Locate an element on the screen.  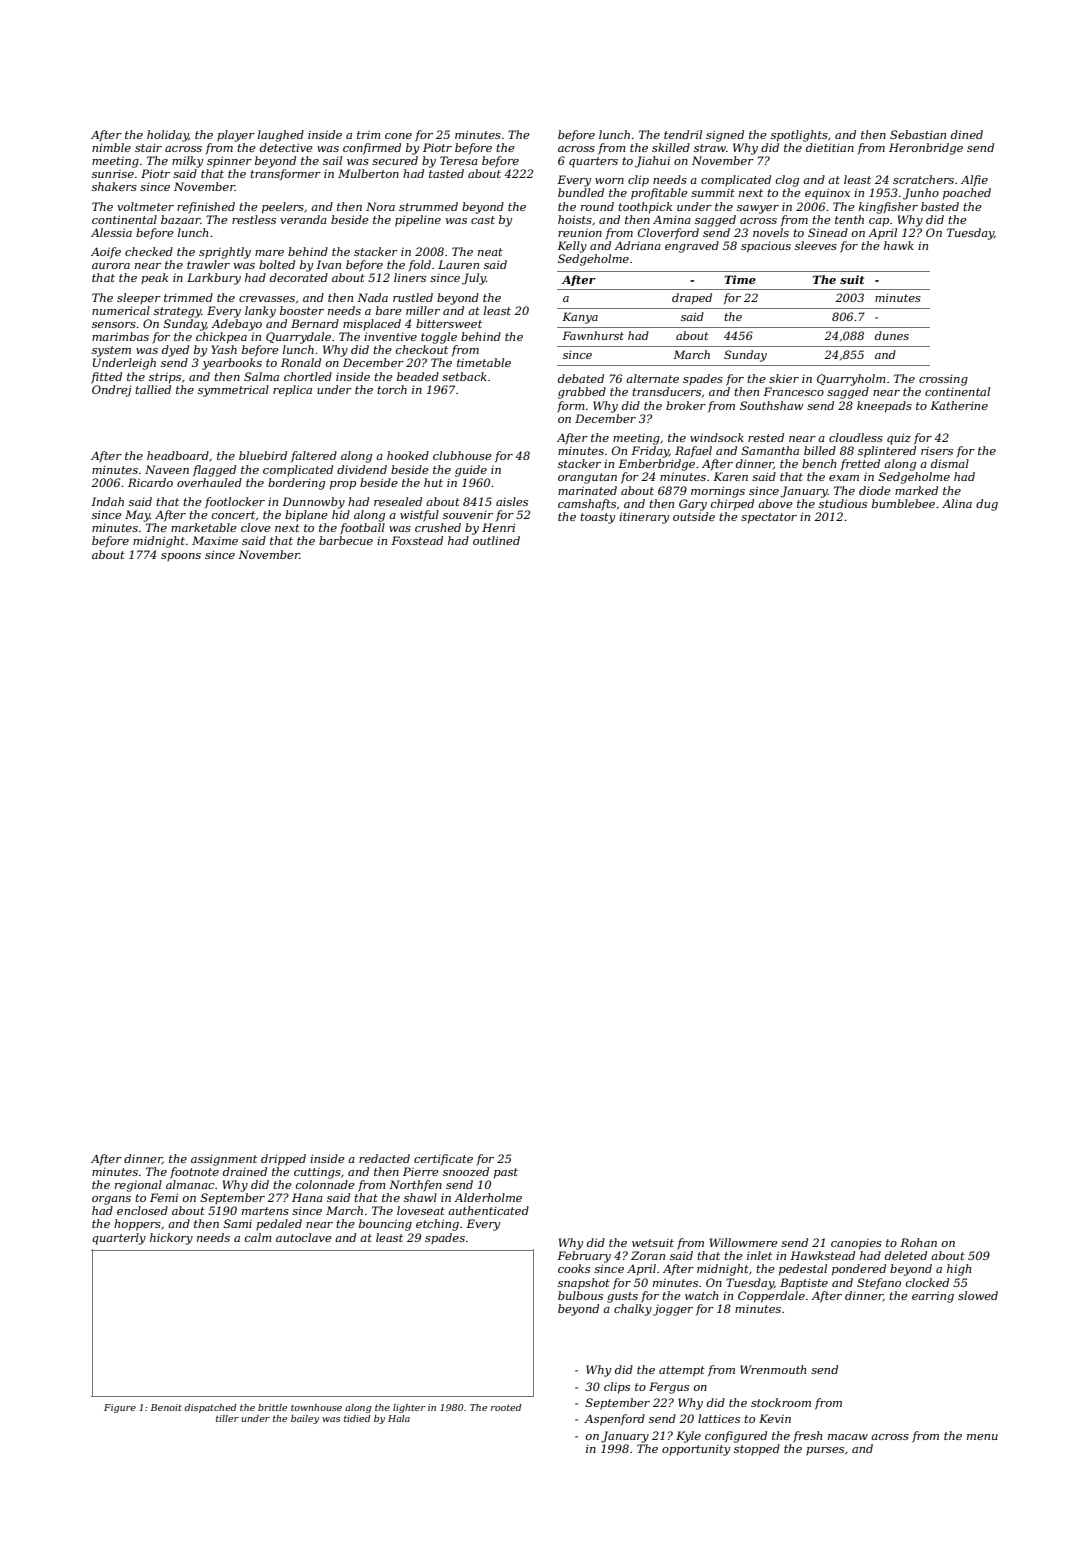
Rohan is located at coordinates (918, 1242).
